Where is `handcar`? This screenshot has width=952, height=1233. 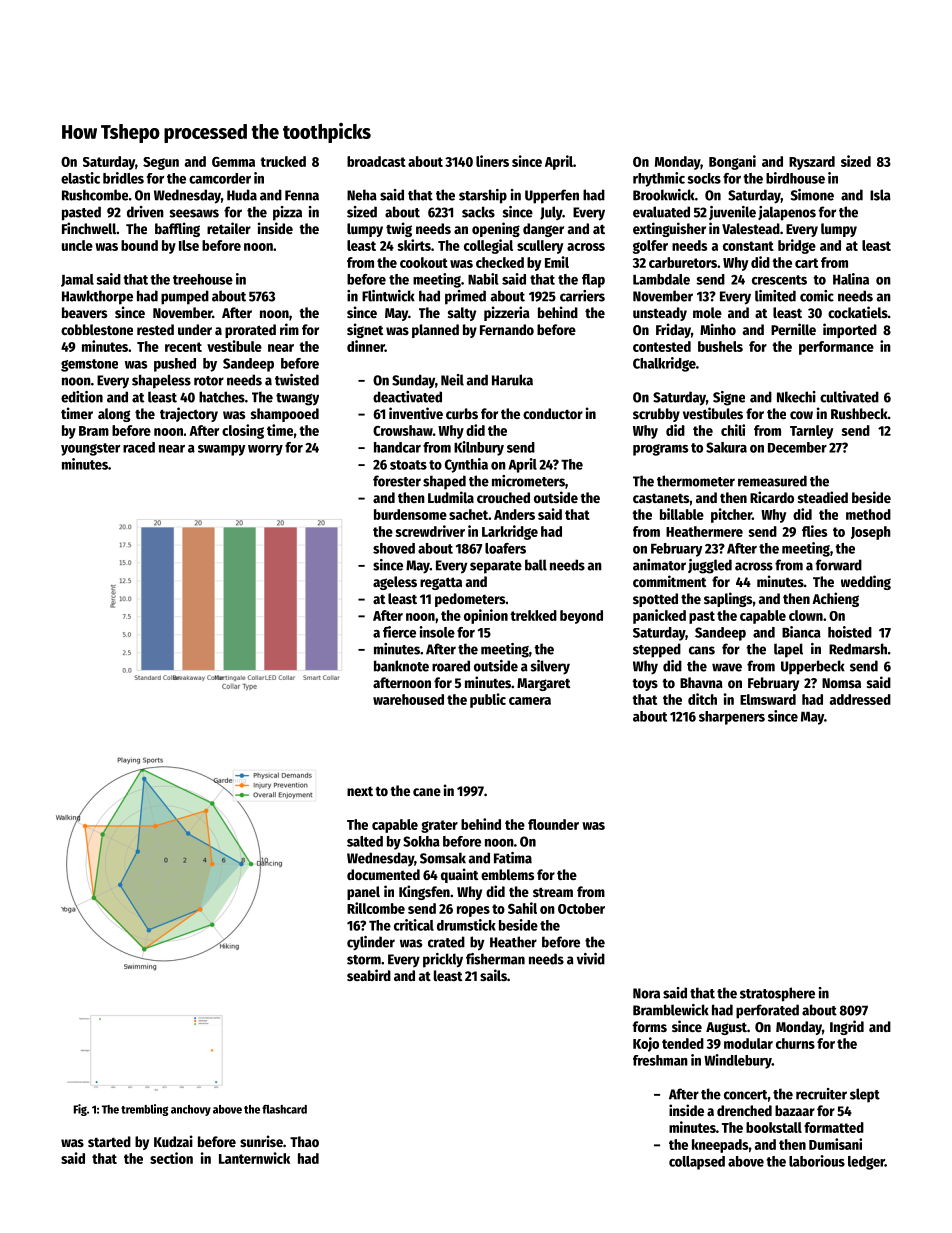 handcar is located at coordinates (397, 447).
